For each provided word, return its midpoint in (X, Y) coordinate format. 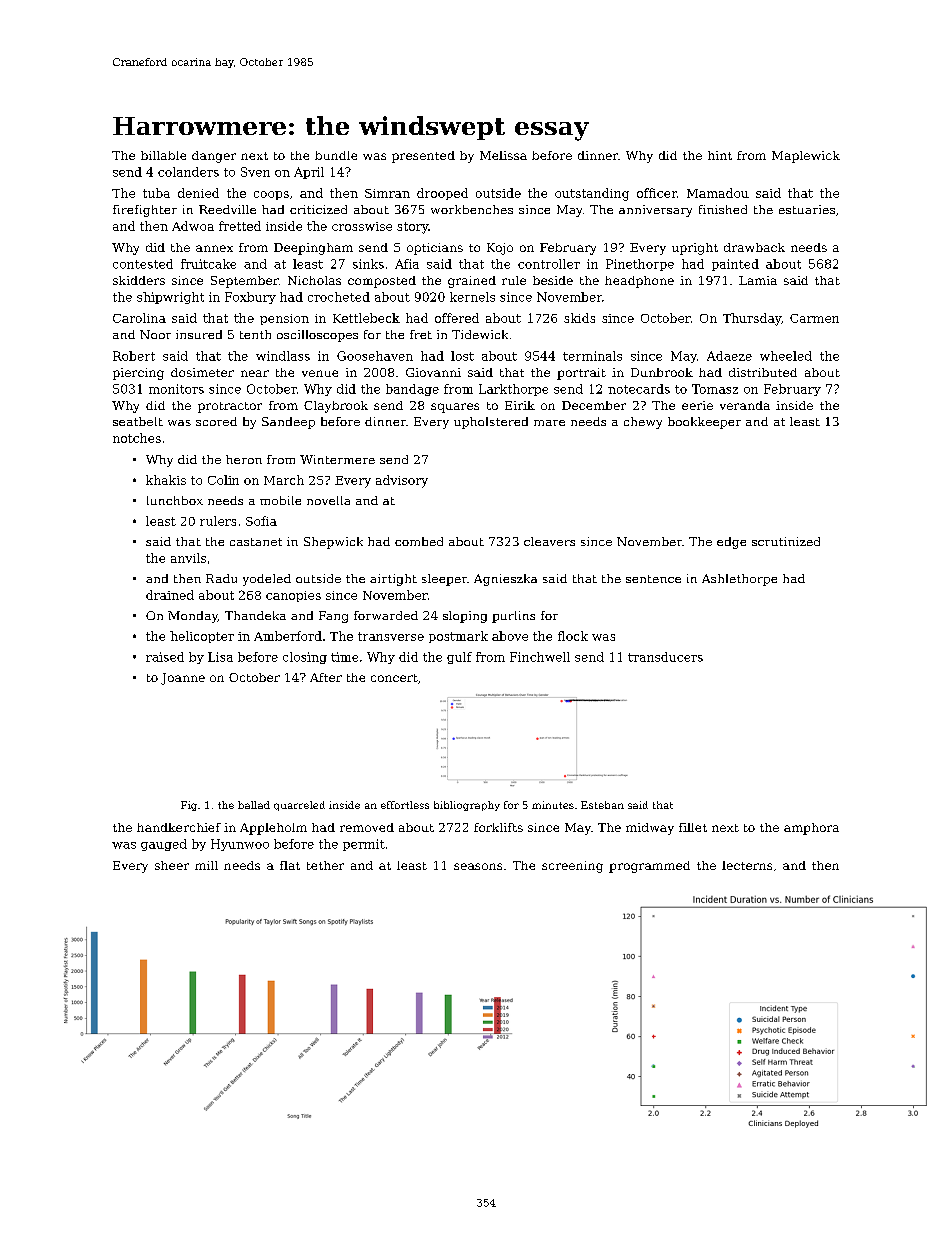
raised (165, 657)
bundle (336, 155)
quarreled (299, 806)
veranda (745, 405)
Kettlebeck (366, 318)
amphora (811, 829)
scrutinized (786, 541)
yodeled (267, 580)
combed (419, 541)
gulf (459, 658)
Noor (155, 334)
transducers (665, 657)
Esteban (602, 805)
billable (163, 155)
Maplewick (806, 157)
